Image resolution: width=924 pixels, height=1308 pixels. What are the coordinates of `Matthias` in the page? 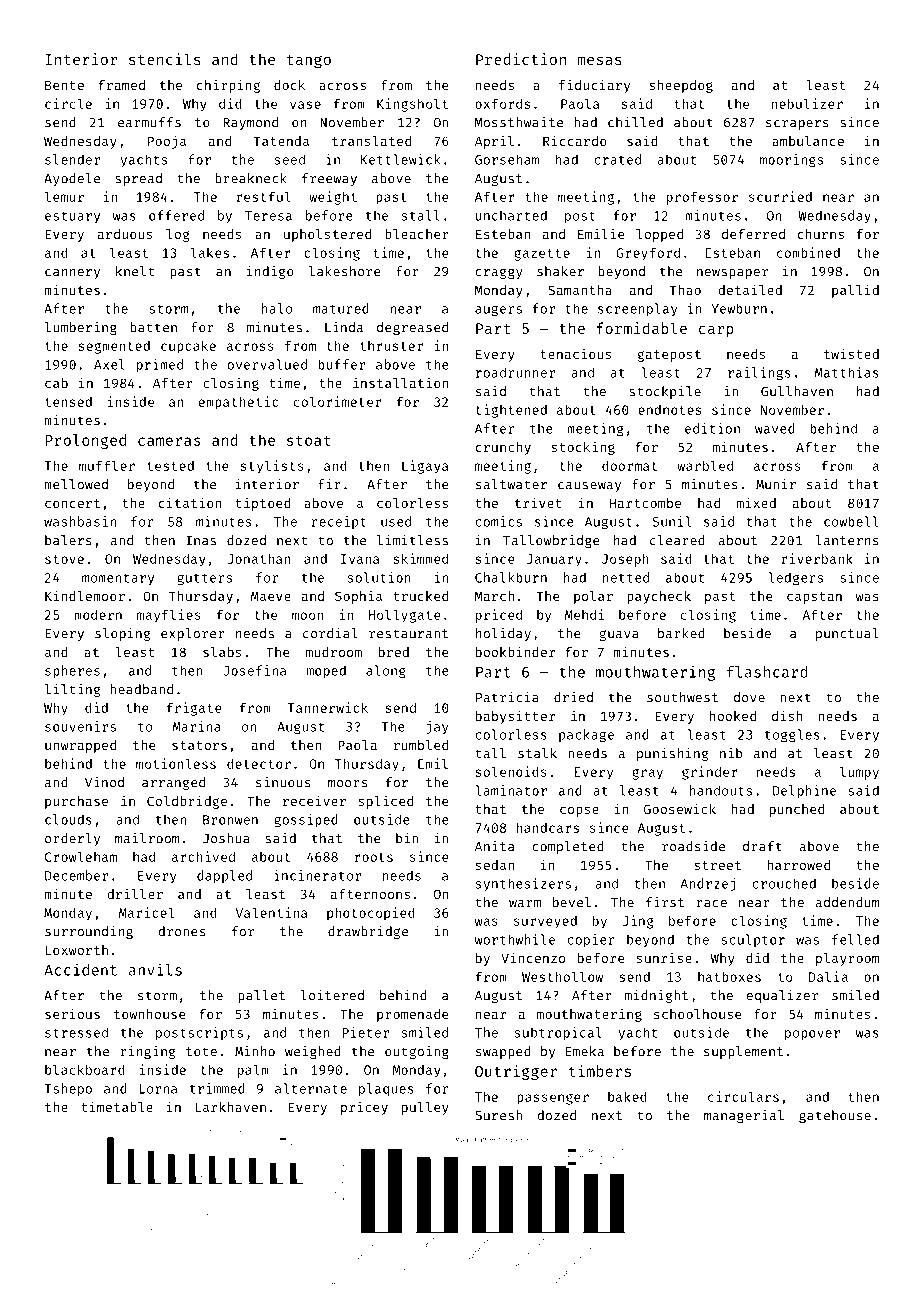 It's located at (847, 372).
